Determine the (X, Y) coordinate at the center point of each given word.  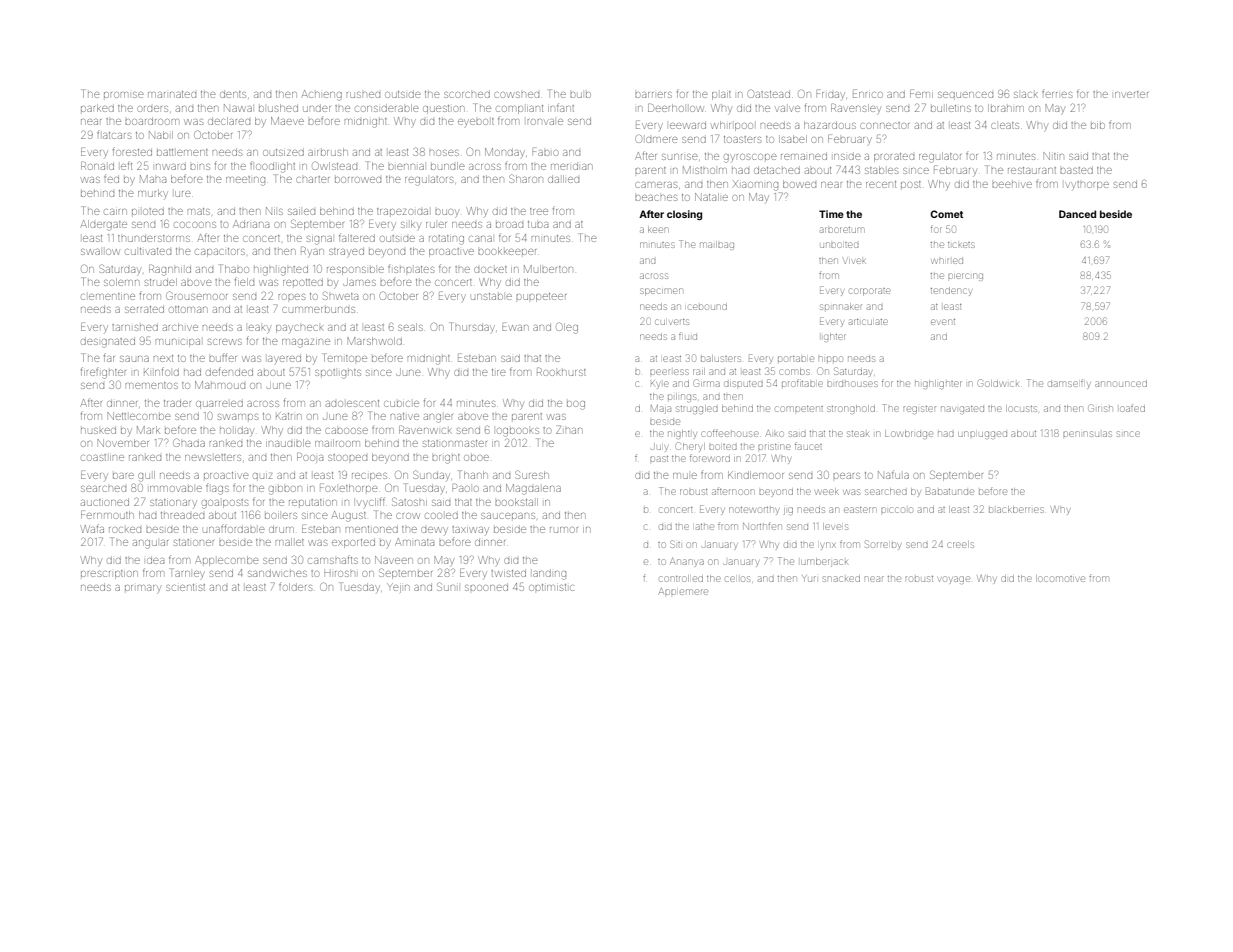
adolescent (352, 403)
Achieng (322, 95)
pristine (774, 447)
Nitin (1053, 156)
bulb (580, 95)
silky (411, 225)
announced (1121, 384)
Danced (1077, 214)
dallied (563, 179)
